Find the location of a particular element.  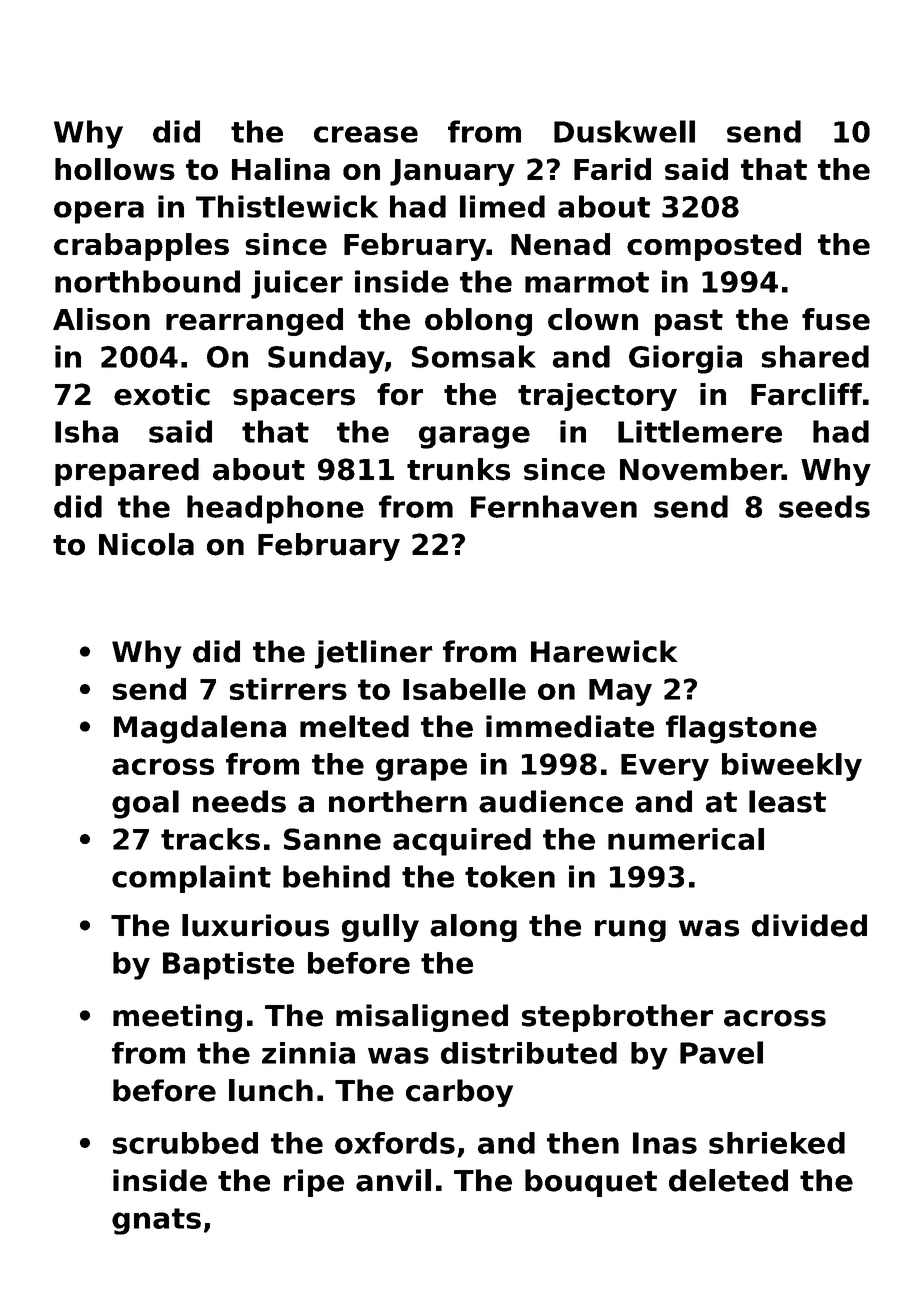

Halina is located at coordinates (281, 169).
